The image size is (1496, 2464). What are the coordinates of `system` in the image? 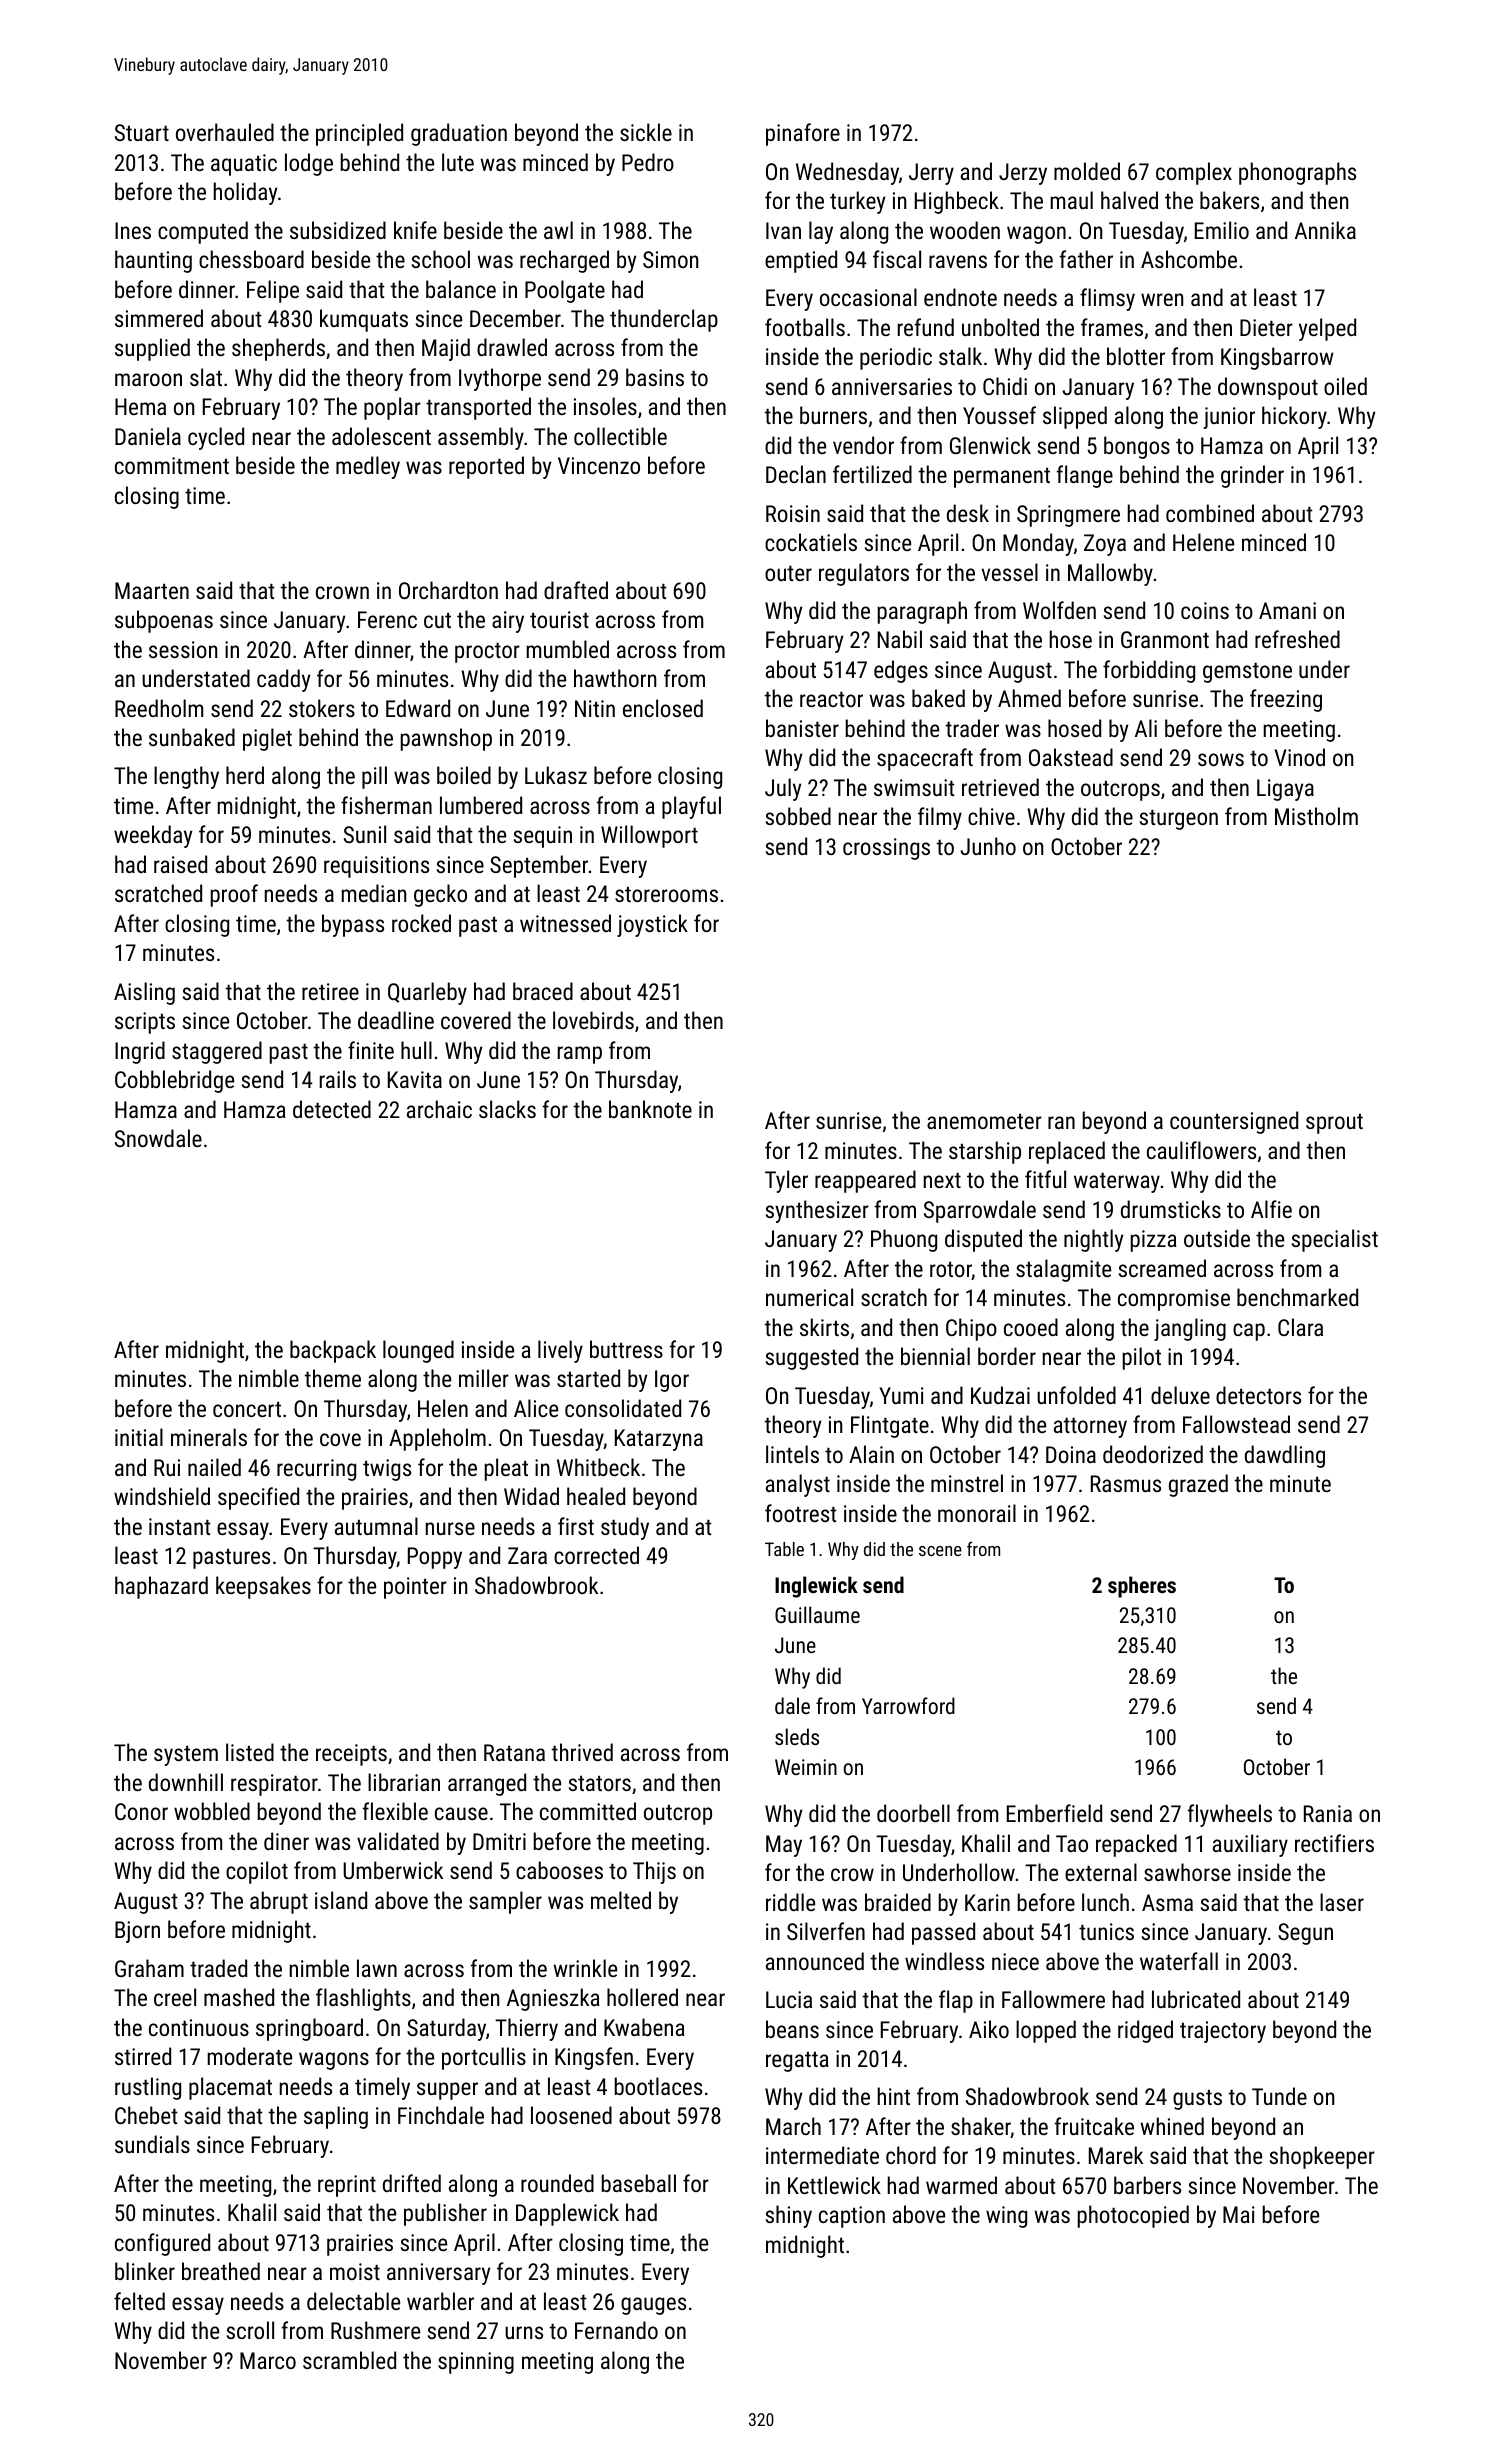 It's located at (186, 1755).
